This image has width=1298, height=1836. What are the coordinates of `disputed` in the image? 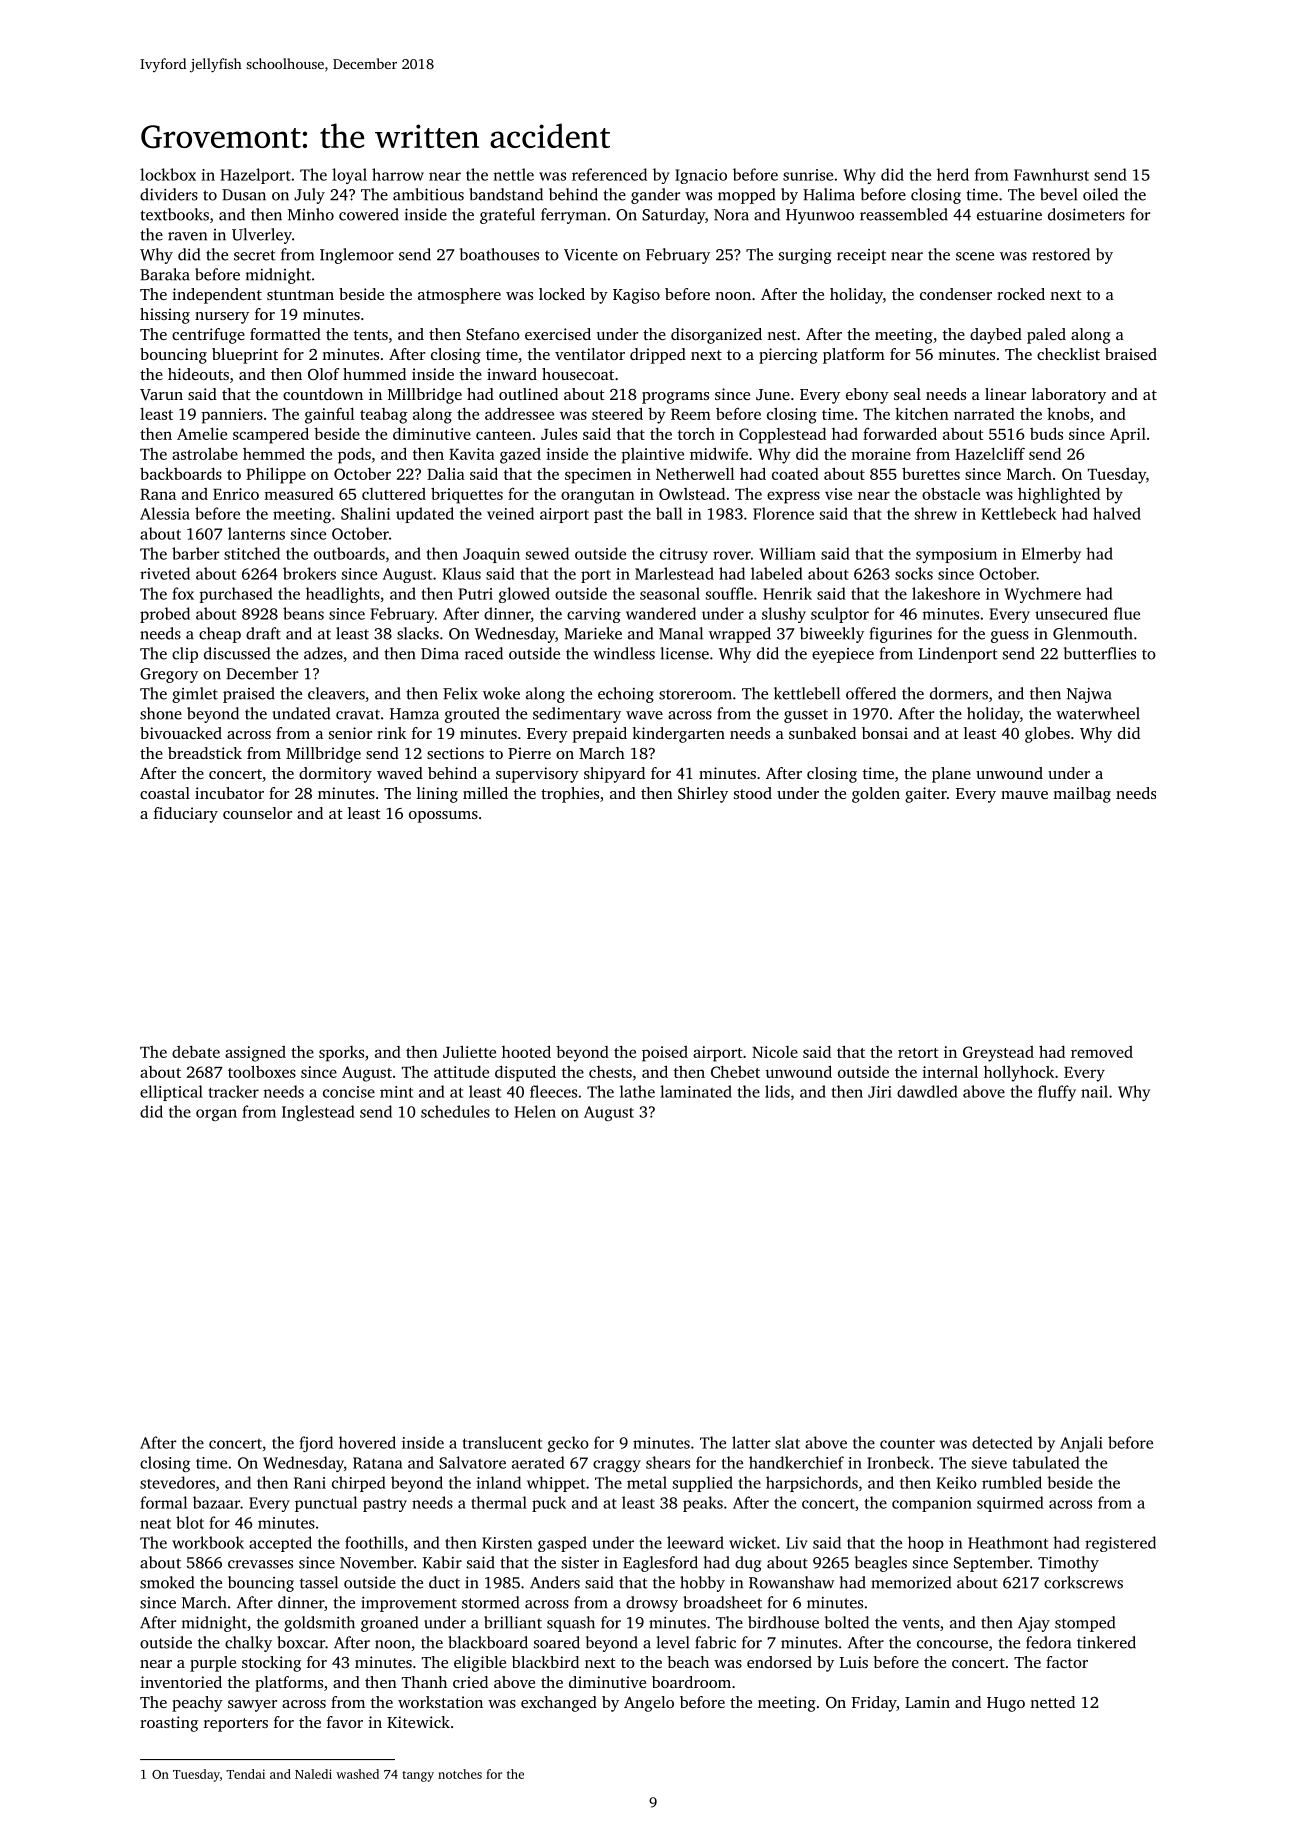 It's located at (525, 1073).
